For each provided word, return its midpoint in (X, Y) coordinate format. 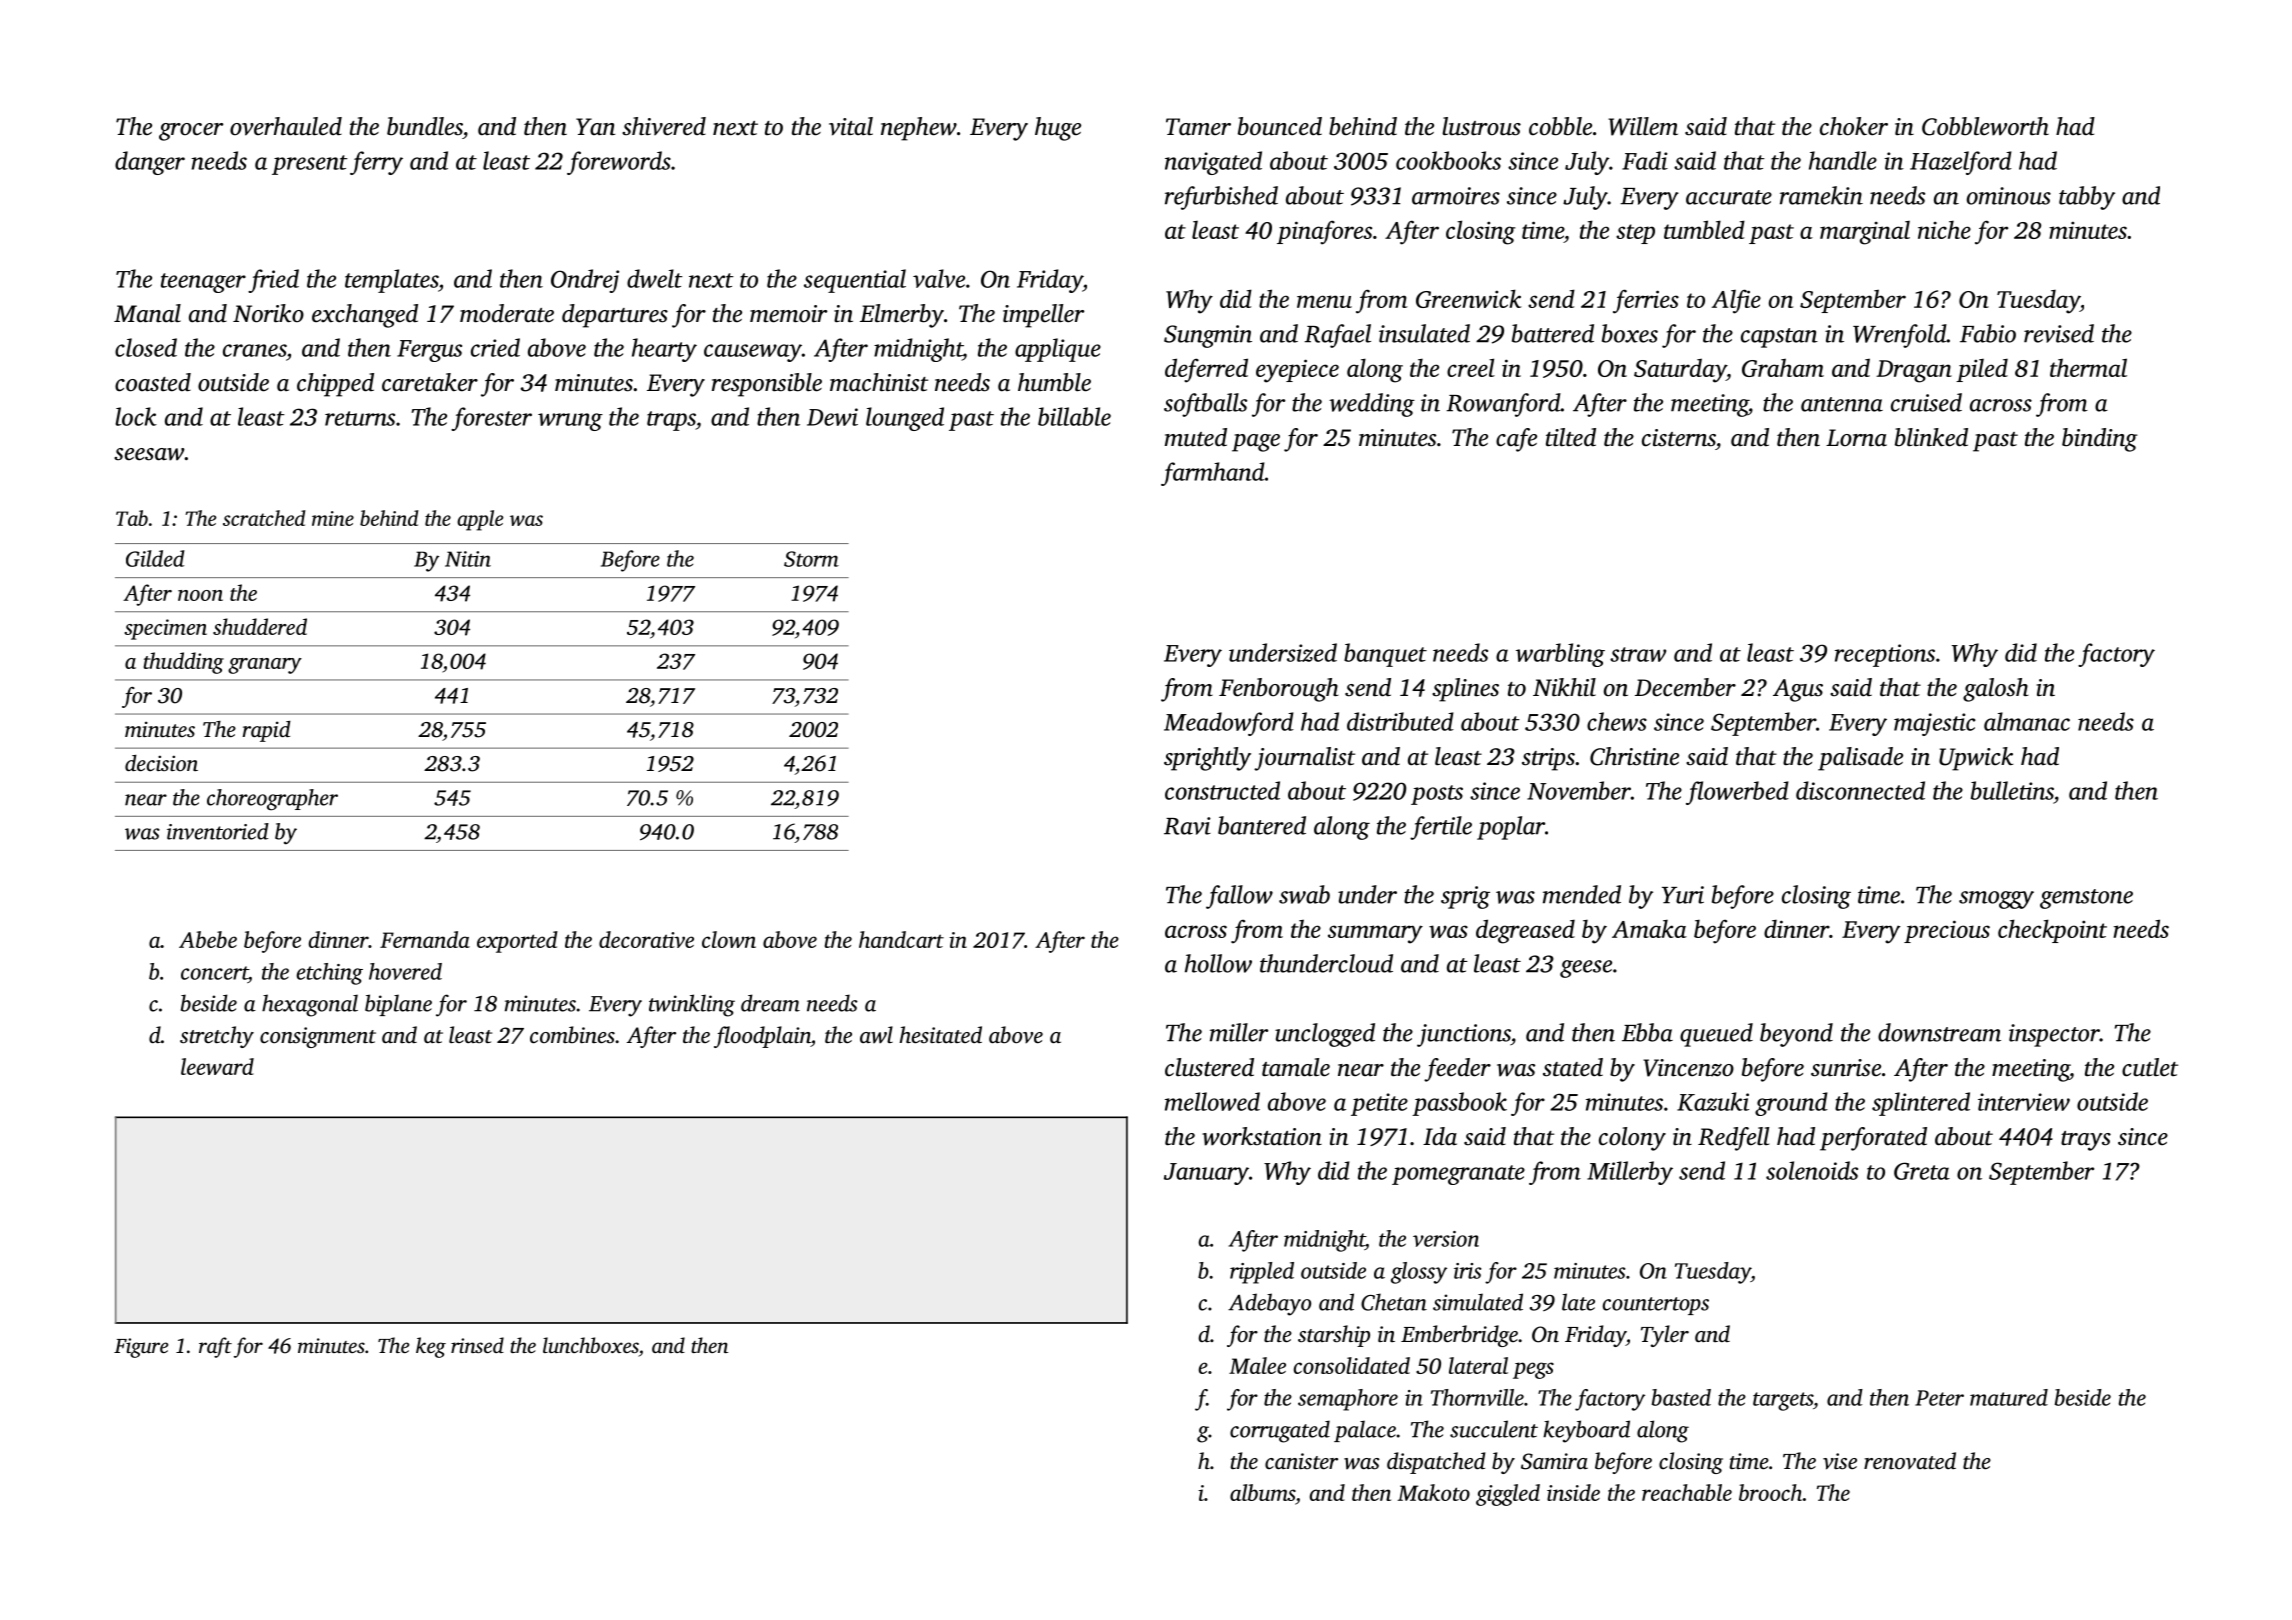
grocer (191, 132)
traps (671, 421)
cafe (1516, 440)
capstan (1779, 338)
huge (1058, 129)
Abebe (208, 939)
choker (1854, 126)
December (1685, 687)
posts (1437, 795)
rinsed (477, 1345)
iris (1467, 1271)
